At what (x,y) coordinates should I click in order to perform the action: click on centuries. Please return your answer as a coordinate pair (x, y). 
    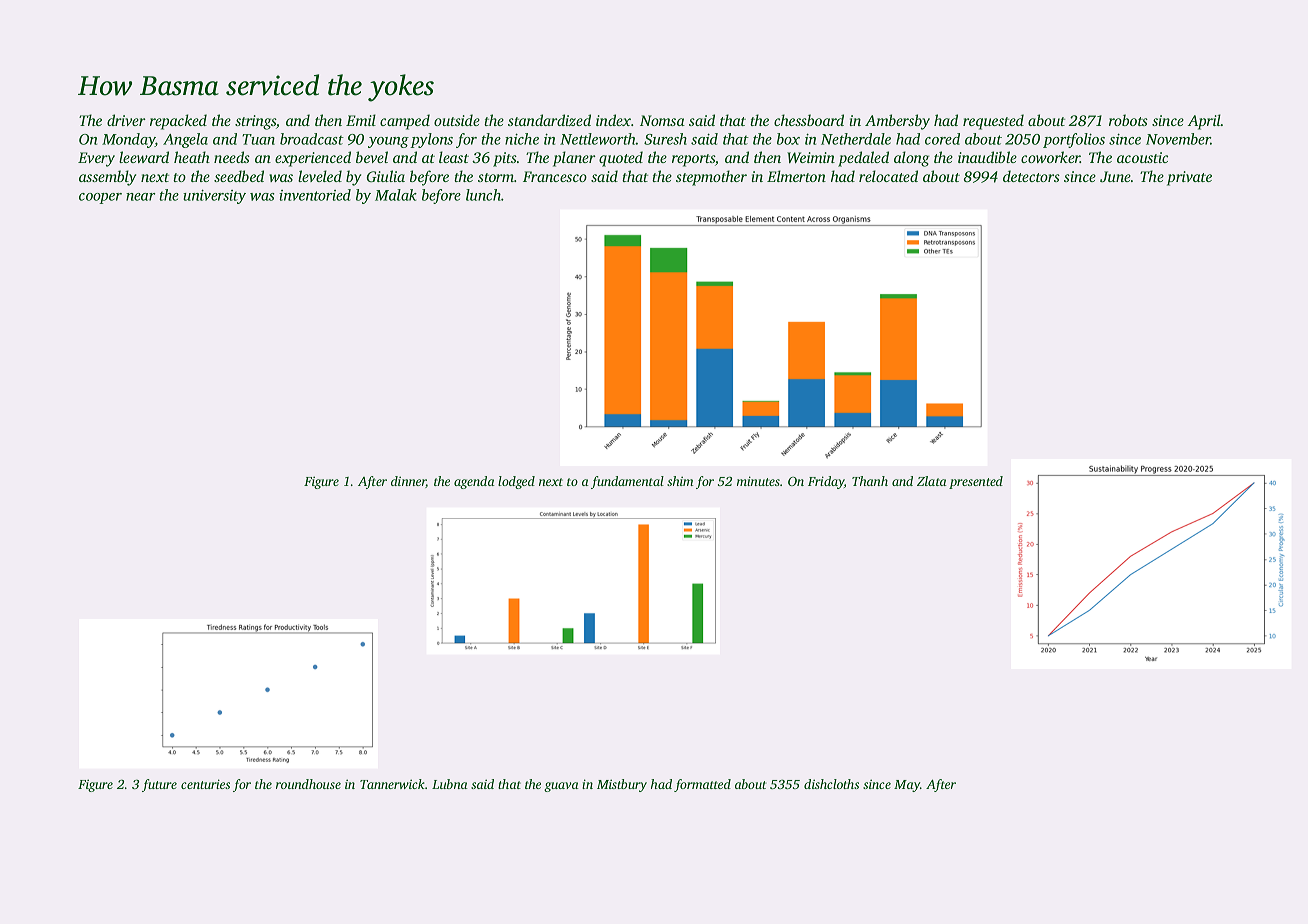
    Looking at the image, I should click on (205, 784).
